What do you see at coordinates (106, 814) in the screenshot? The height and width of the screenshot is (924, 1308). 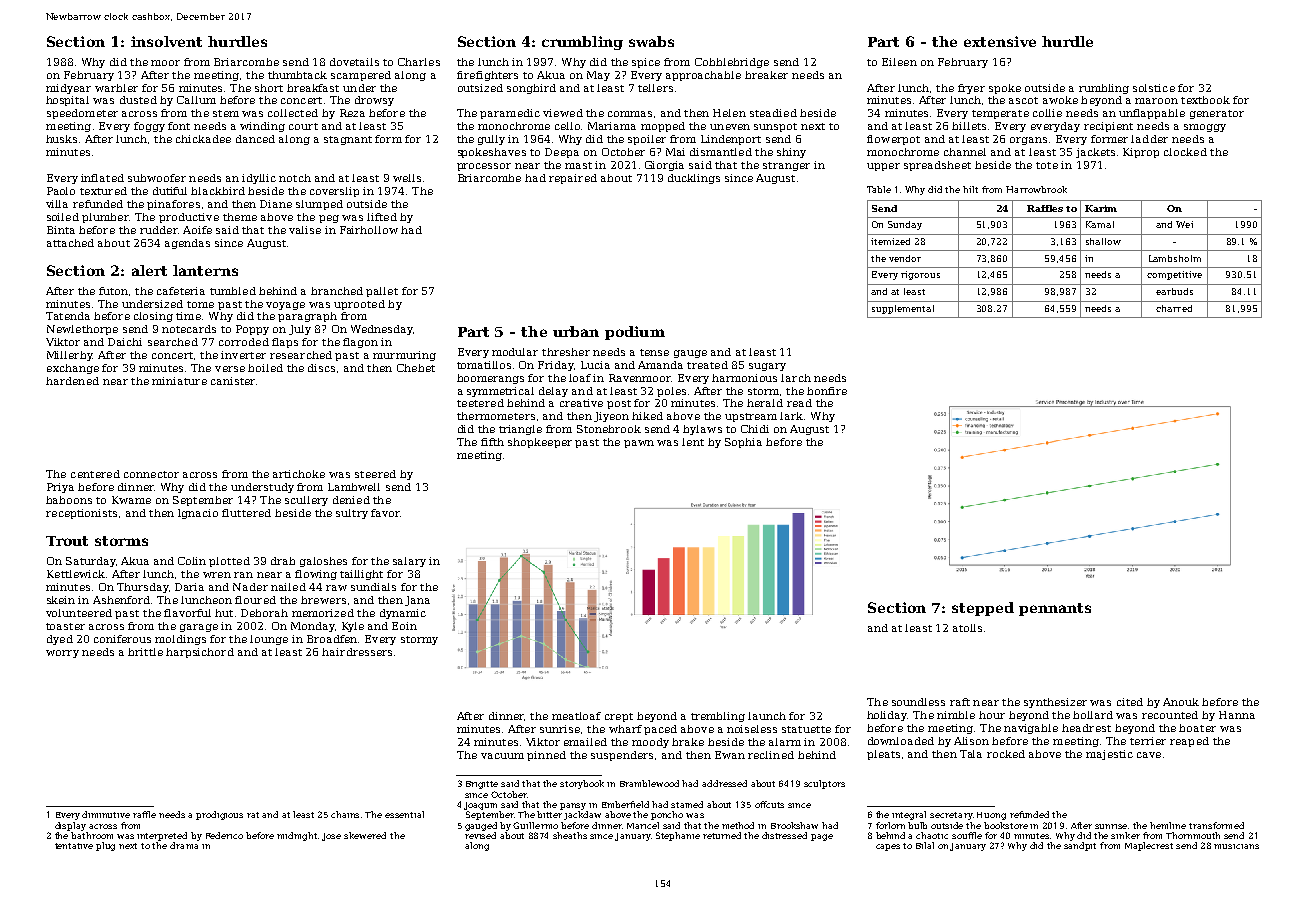 I see `diminutive` at bounding box center [106, 814].
